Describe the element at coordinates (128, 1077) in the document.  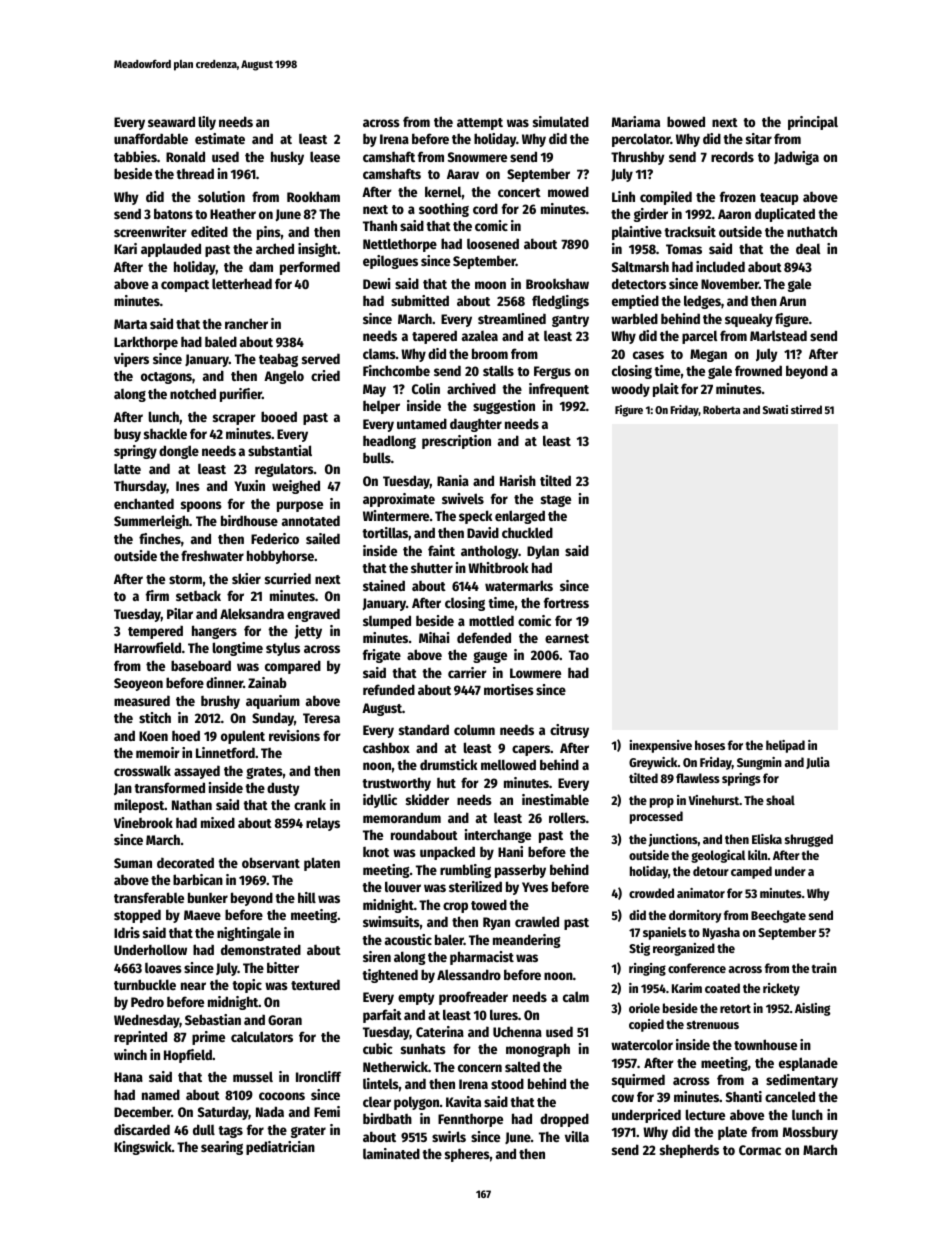
I see `Hana` at that location.
